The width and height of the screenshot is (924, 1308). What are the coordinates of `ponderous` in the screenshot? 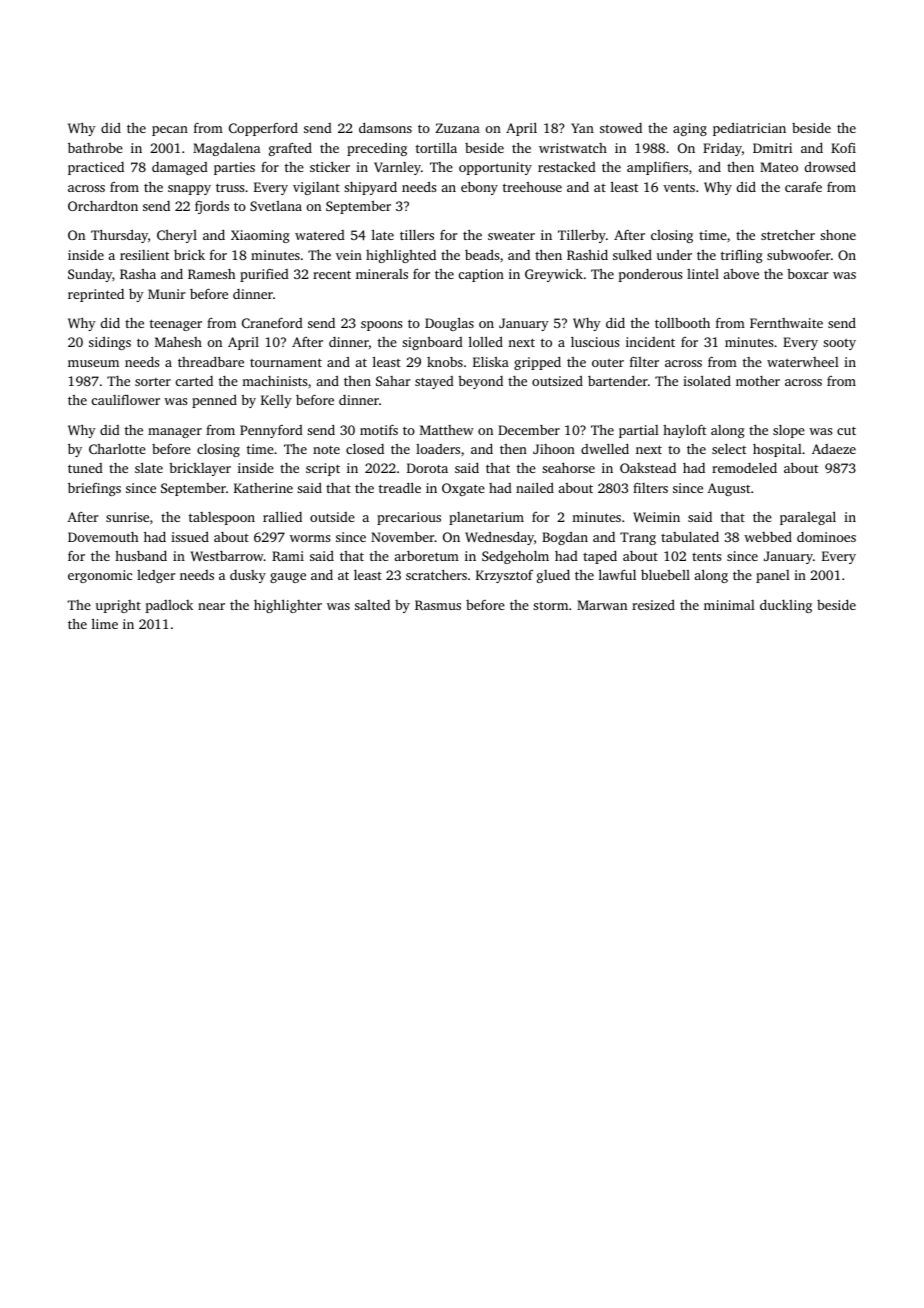 It's located at (650, 275).
